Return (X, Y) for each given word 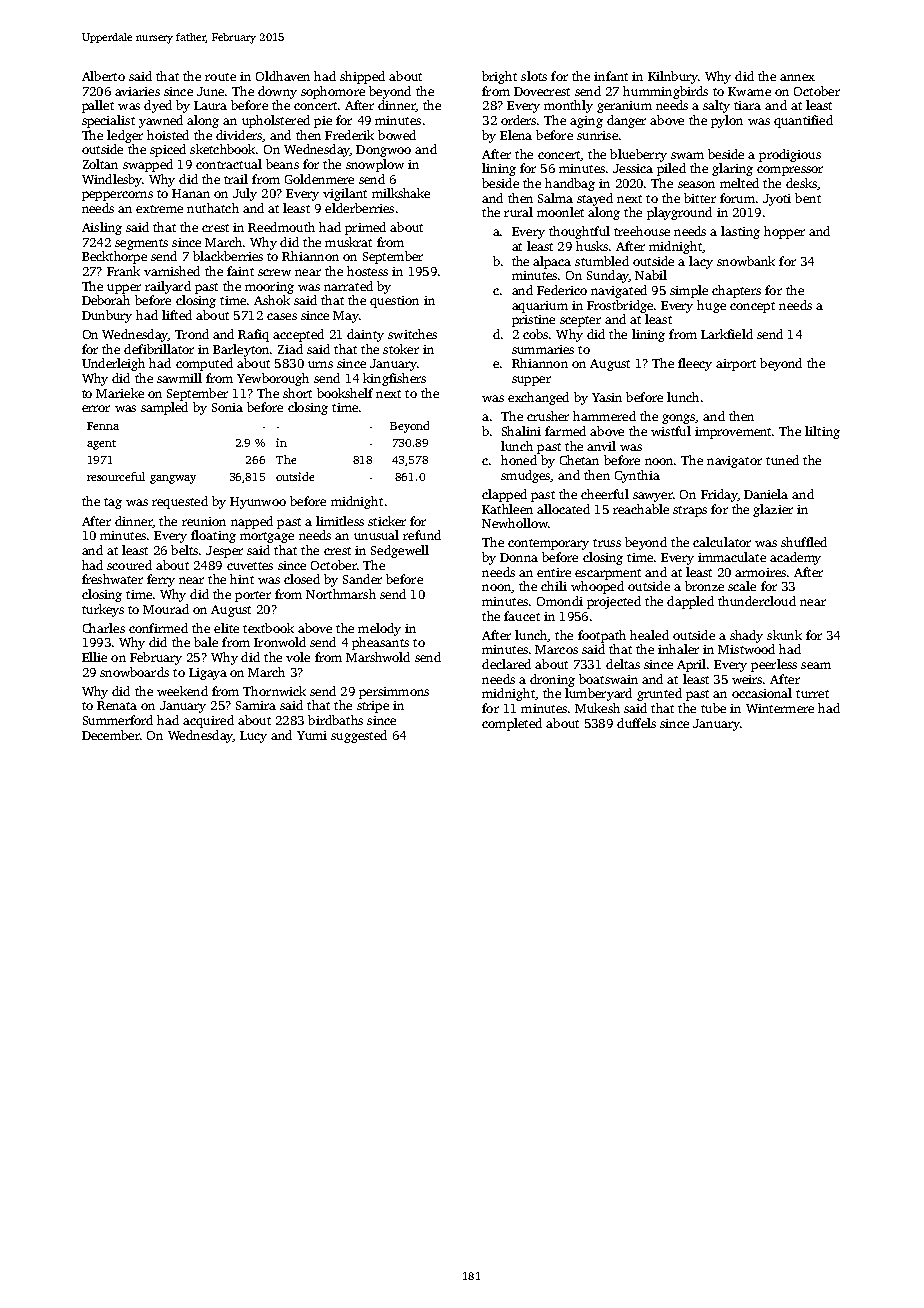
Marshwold (378, 657)
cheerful (605, 494)
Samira (256, 705)
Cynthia (637, 476)
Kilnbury (673, 77)
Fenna (103, 426)
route (220, 77)
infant (611, 76)
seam (816, 665)
